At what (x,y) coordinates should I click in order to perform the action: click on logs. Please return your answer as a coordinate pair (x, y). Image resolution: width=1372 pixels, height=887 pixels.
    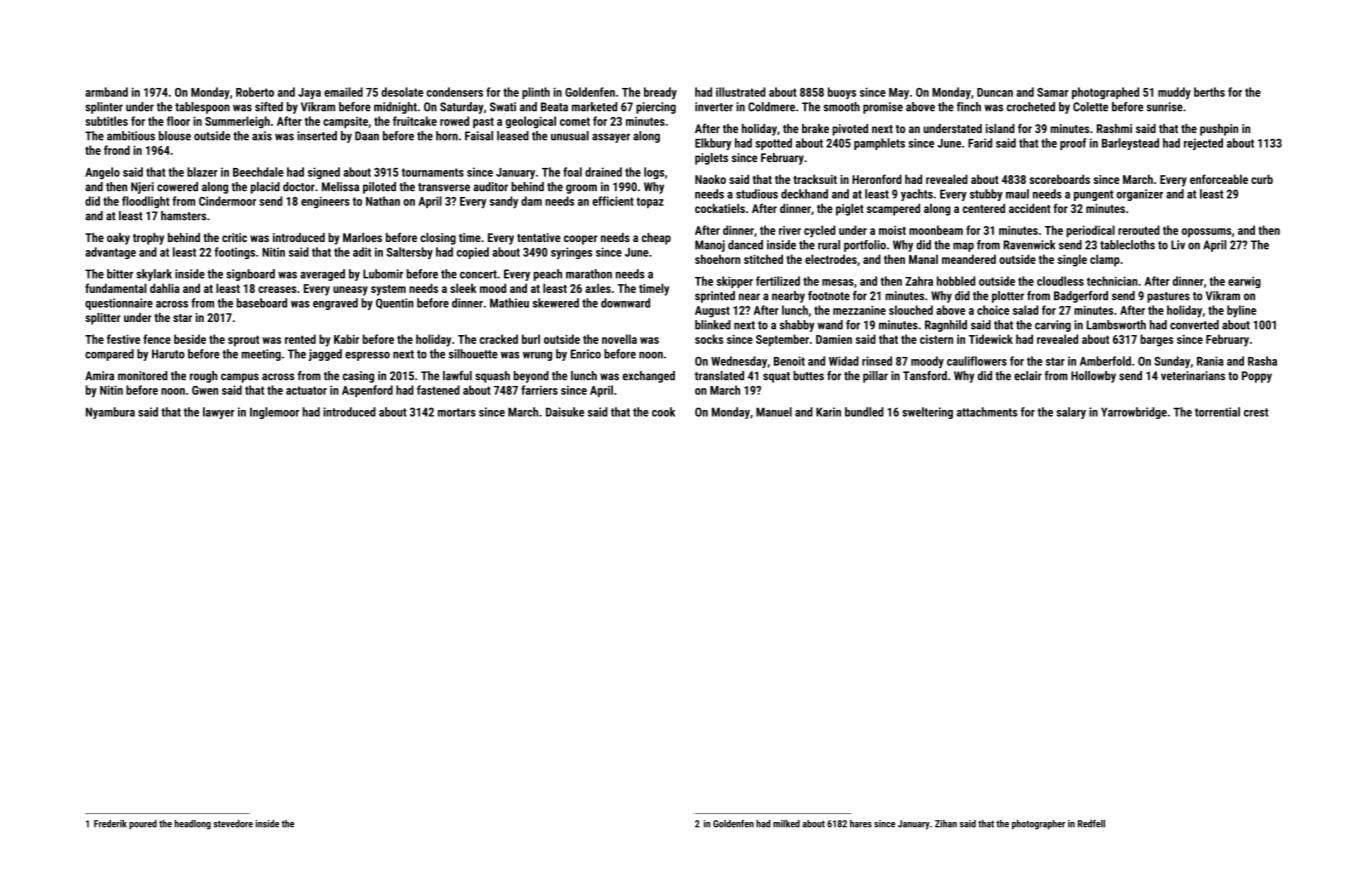
    Looking at the image, I should click on (654, 173).
